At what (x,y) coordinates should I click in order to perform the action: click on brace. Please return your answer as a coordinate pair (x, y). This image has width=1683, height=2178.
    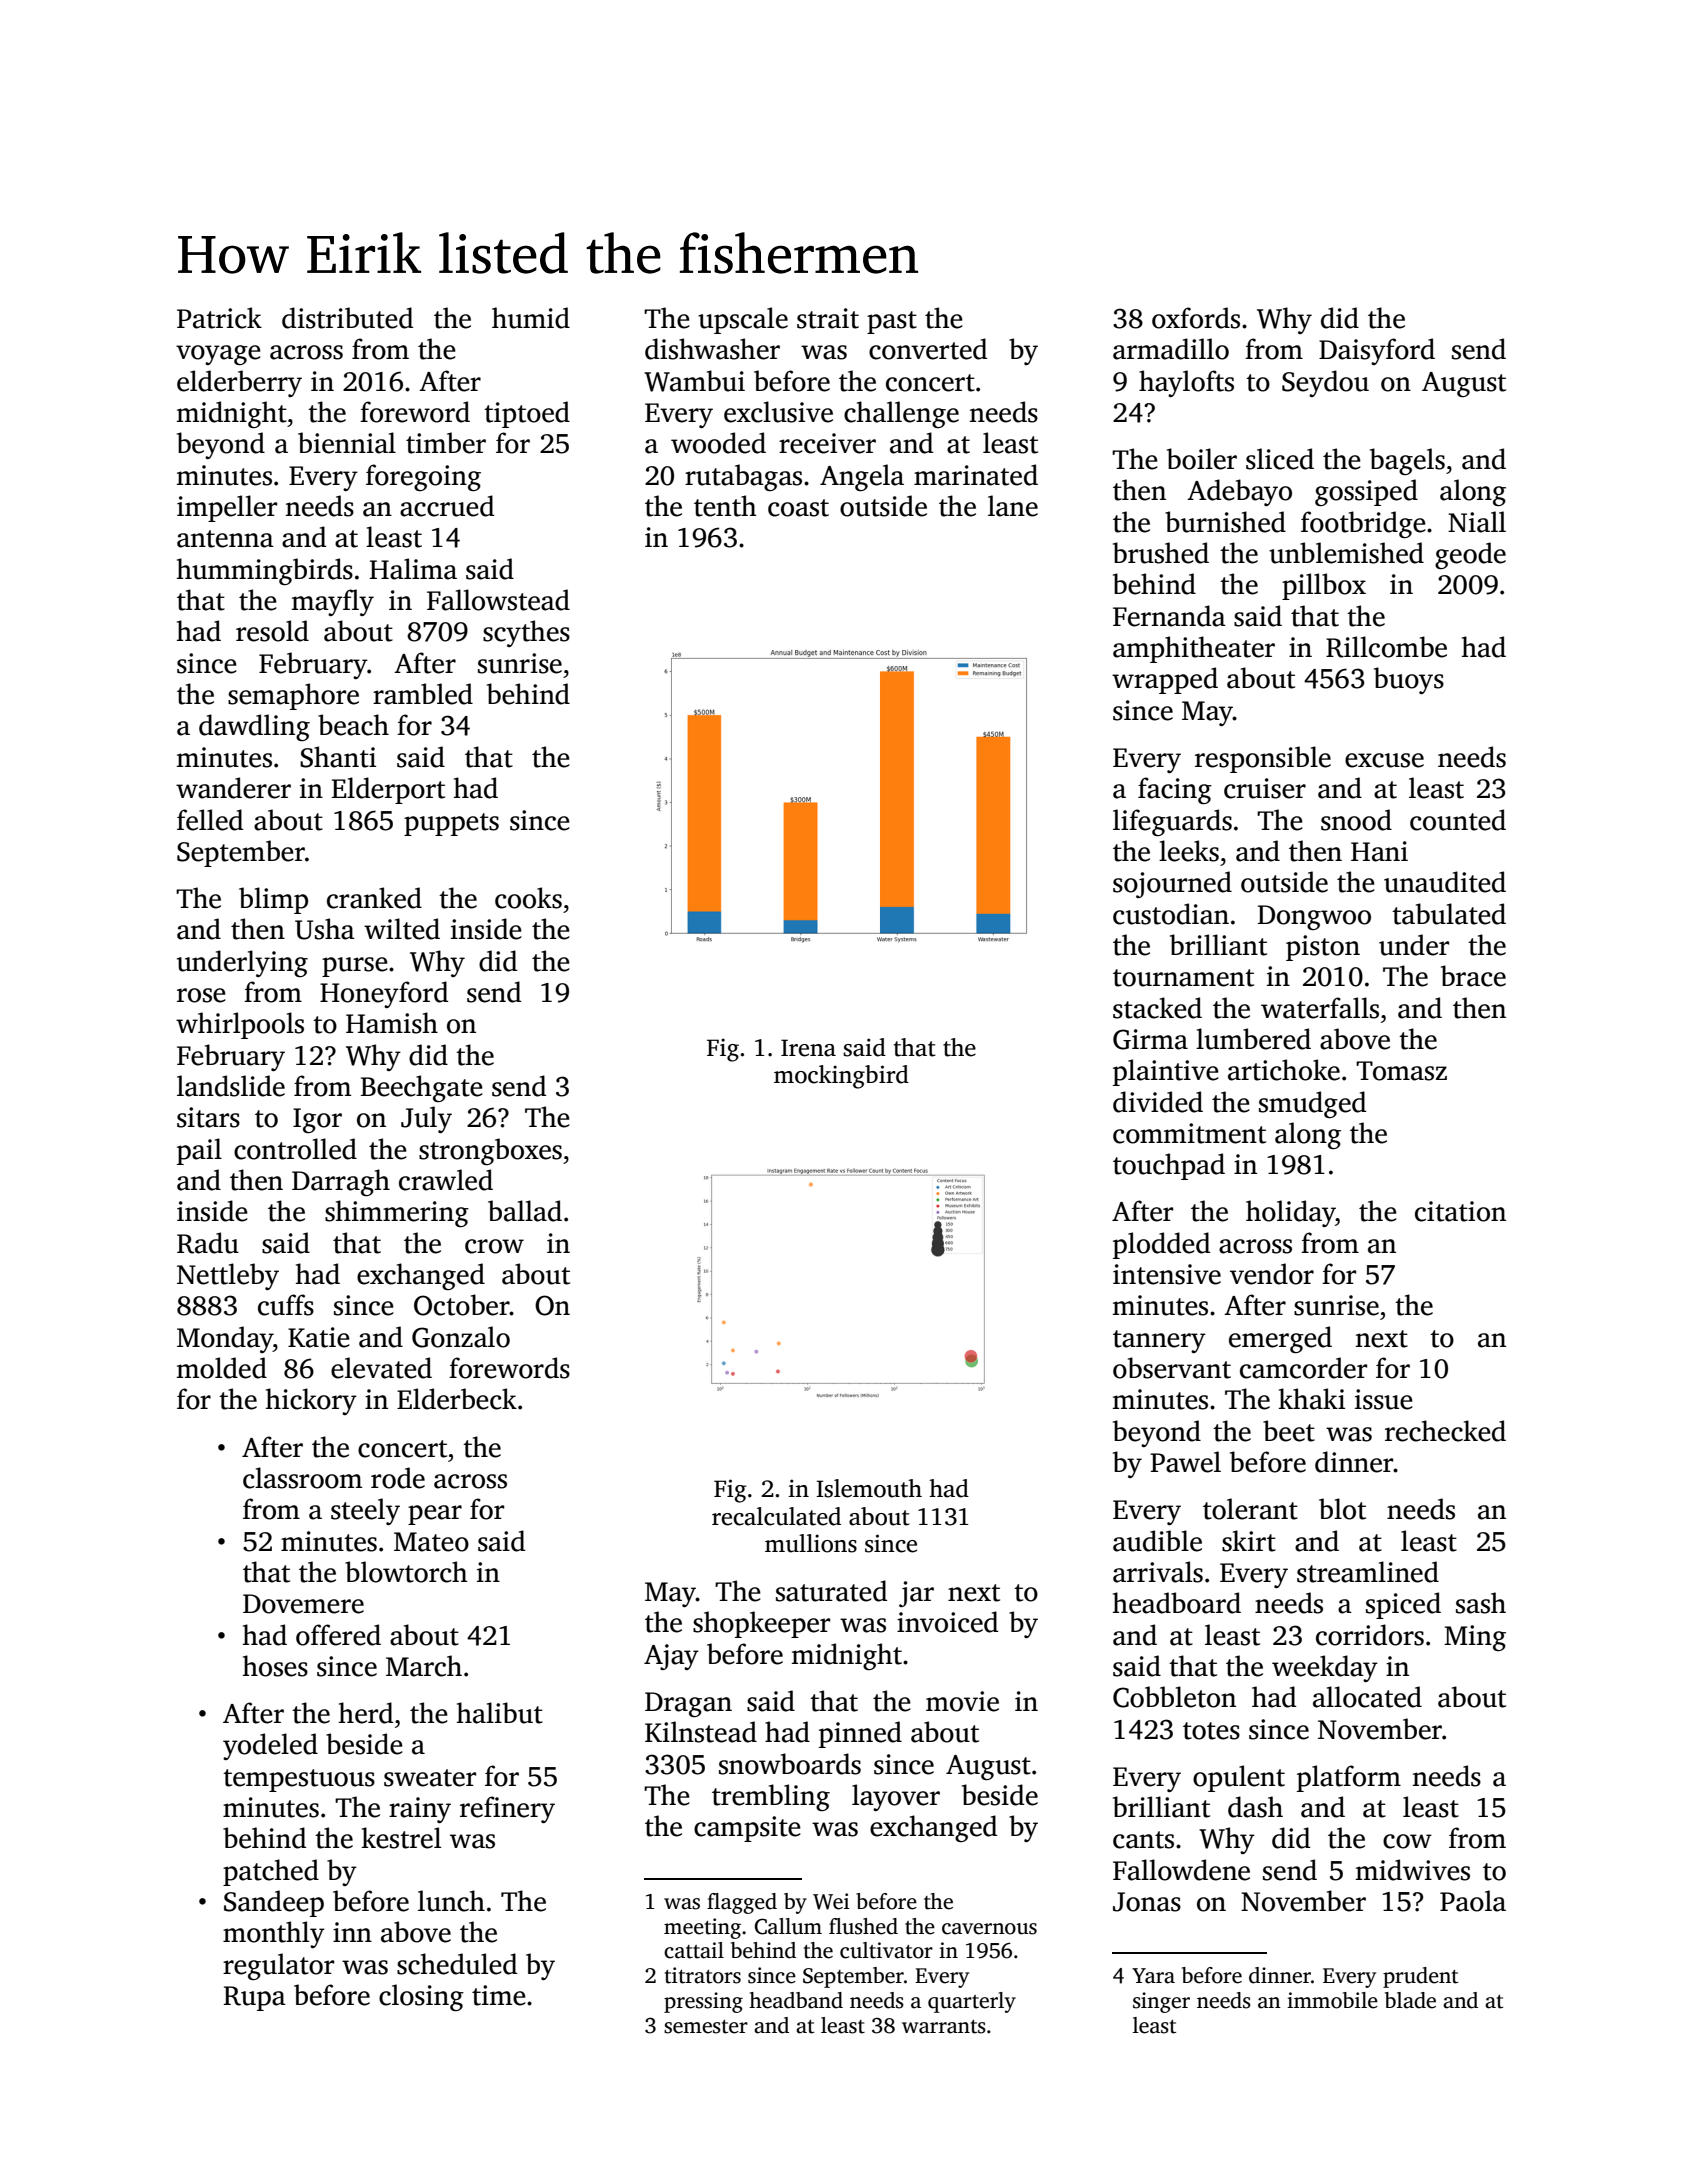
    Looking at the image, I should click on (1473, 976).
